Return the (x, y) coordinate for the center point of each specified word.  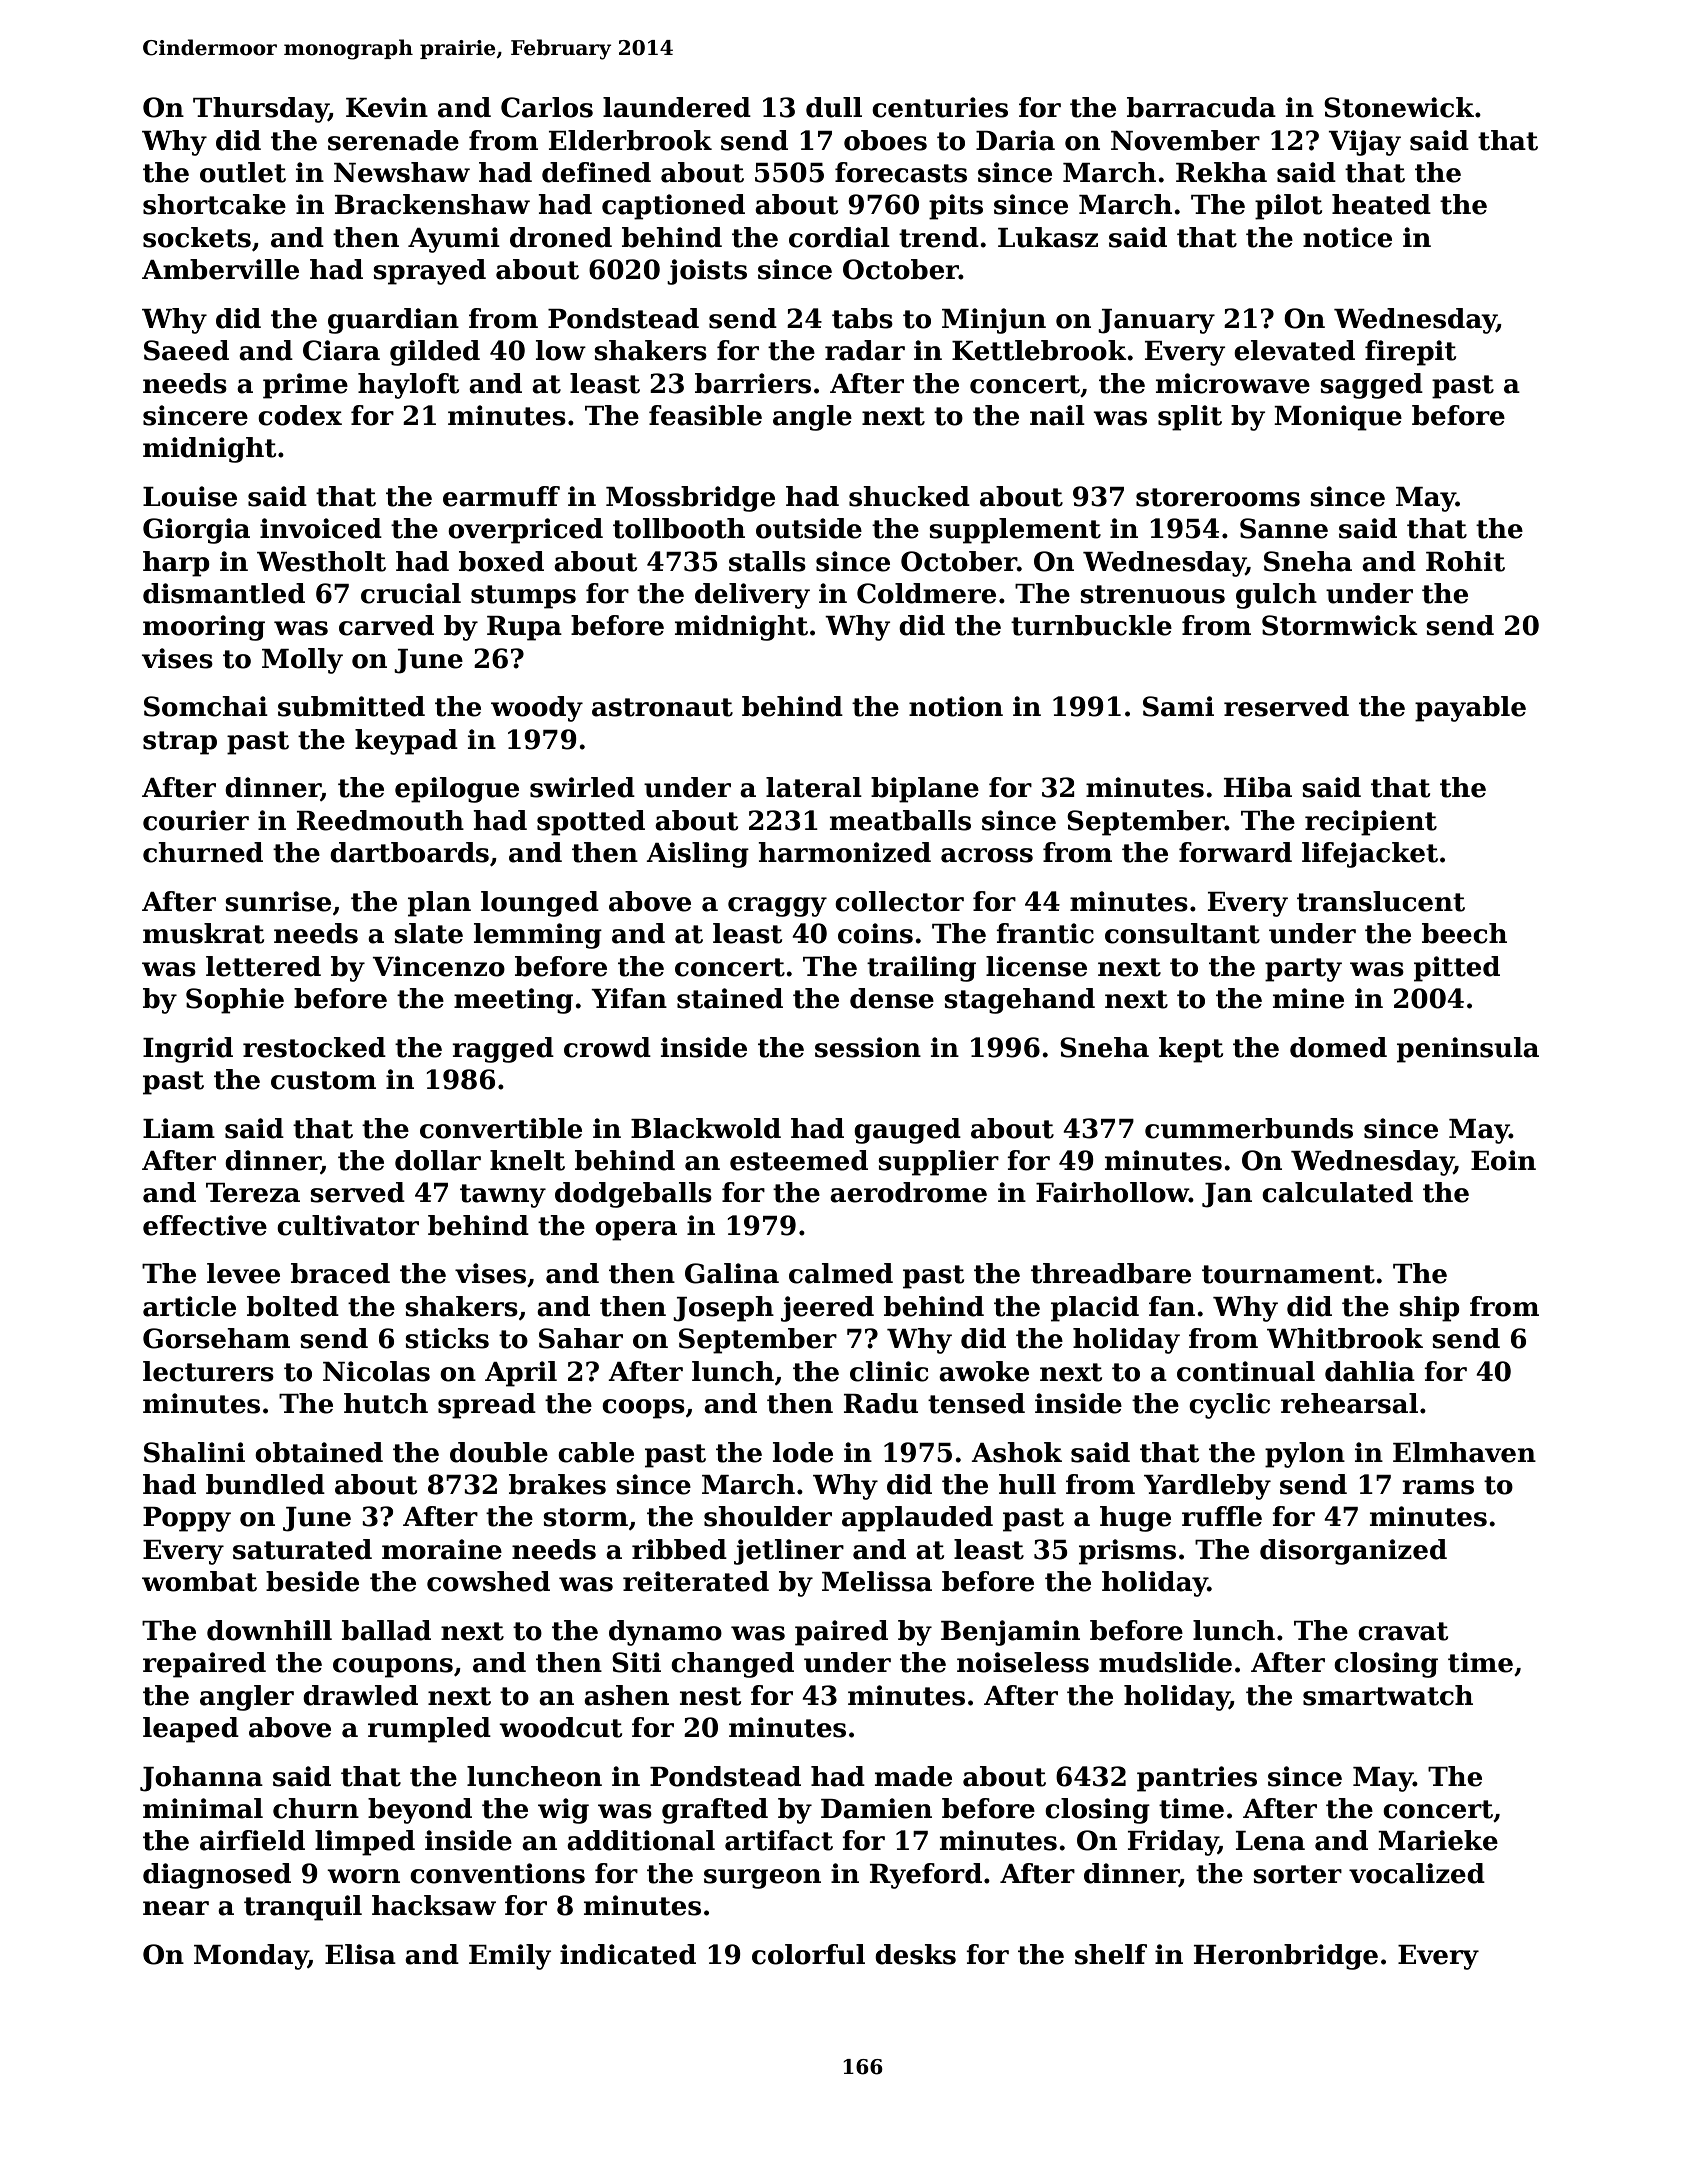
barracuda (1201, 107)
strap (180, 743)
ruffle (1222, 1516)
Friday (1173, 1843)
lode (803, 1452)
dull (834, 107)
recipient (1371, 823)
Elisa (360, 1954)
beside (312, 1581)
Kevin (387, 107)
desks (915, 1954)
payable (1470, 709)
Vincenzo (438, 966)
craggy (777, 907)
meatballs (900, 820)
